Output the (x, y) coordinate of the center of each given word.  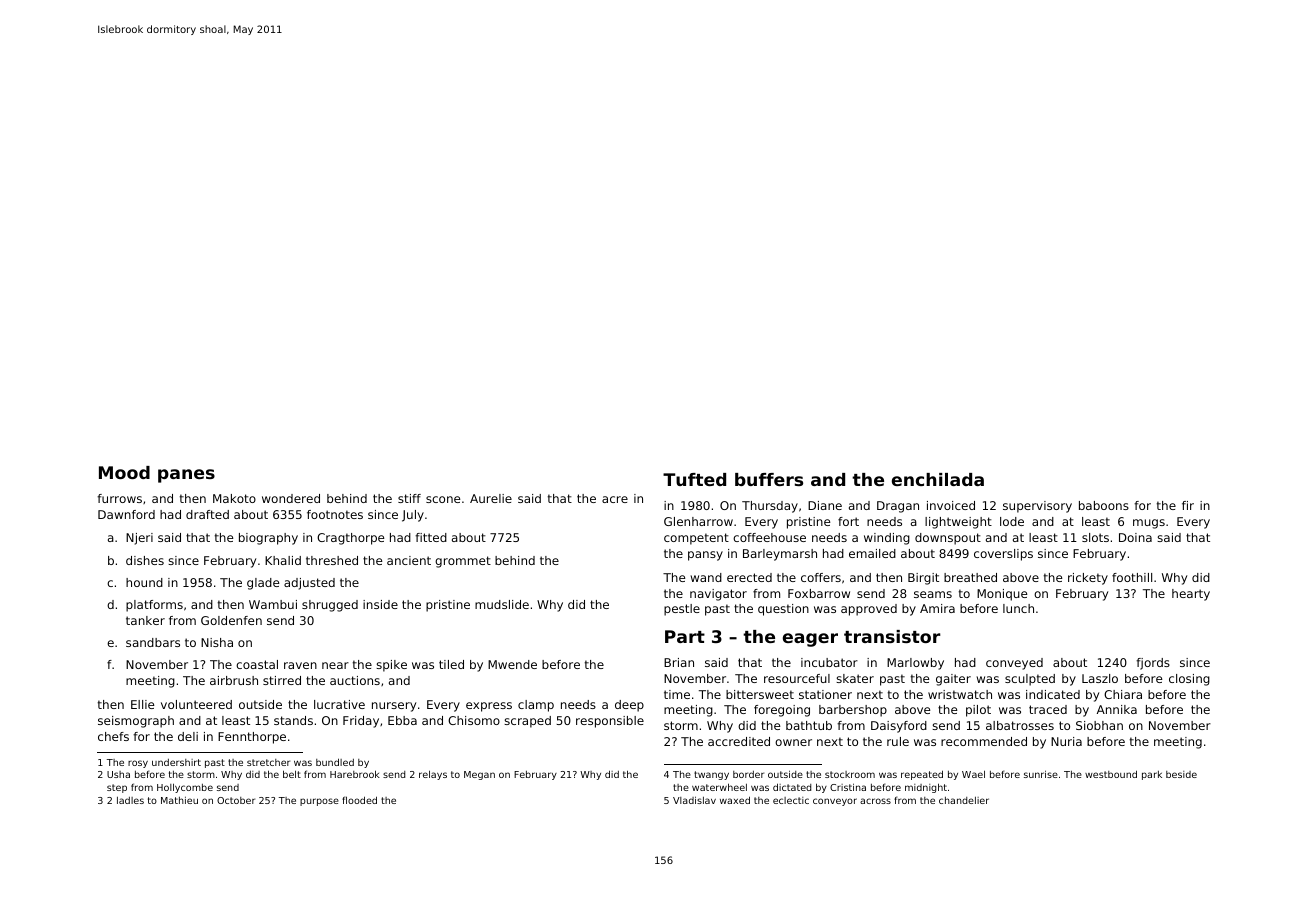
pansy (705, 556)
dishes (145, 560)
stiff (409, 498)
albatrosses (1020, 725)
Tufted (694, 479)
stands (293, 720)
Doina (1135, 537)
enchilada (938, 479)
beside (1181, 774)
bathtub (809, 725)
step (117, 788)
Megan (479, 775)
